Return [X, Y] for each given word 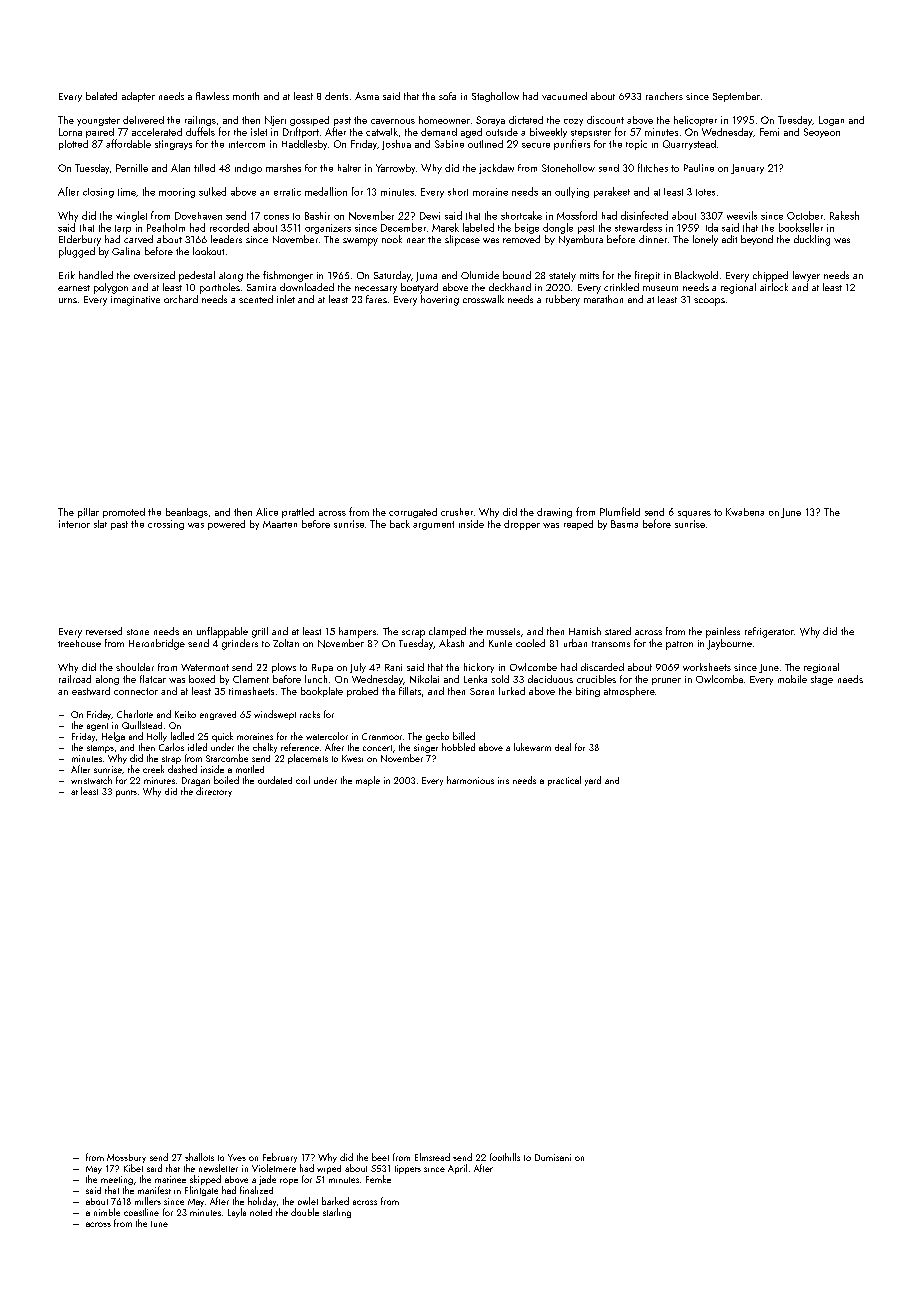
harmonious [470, 780]
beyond [757, 240]
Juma [426, 277]
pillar [88, 513]
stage [822, 680]
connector [136, 691]
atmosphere [629, 692]
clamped [447, 632]
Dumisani [553, 1157]
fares [376, 299]
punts [126, 793]
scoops [709, 302]
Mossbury [126, 1158]
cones [276, 217]
